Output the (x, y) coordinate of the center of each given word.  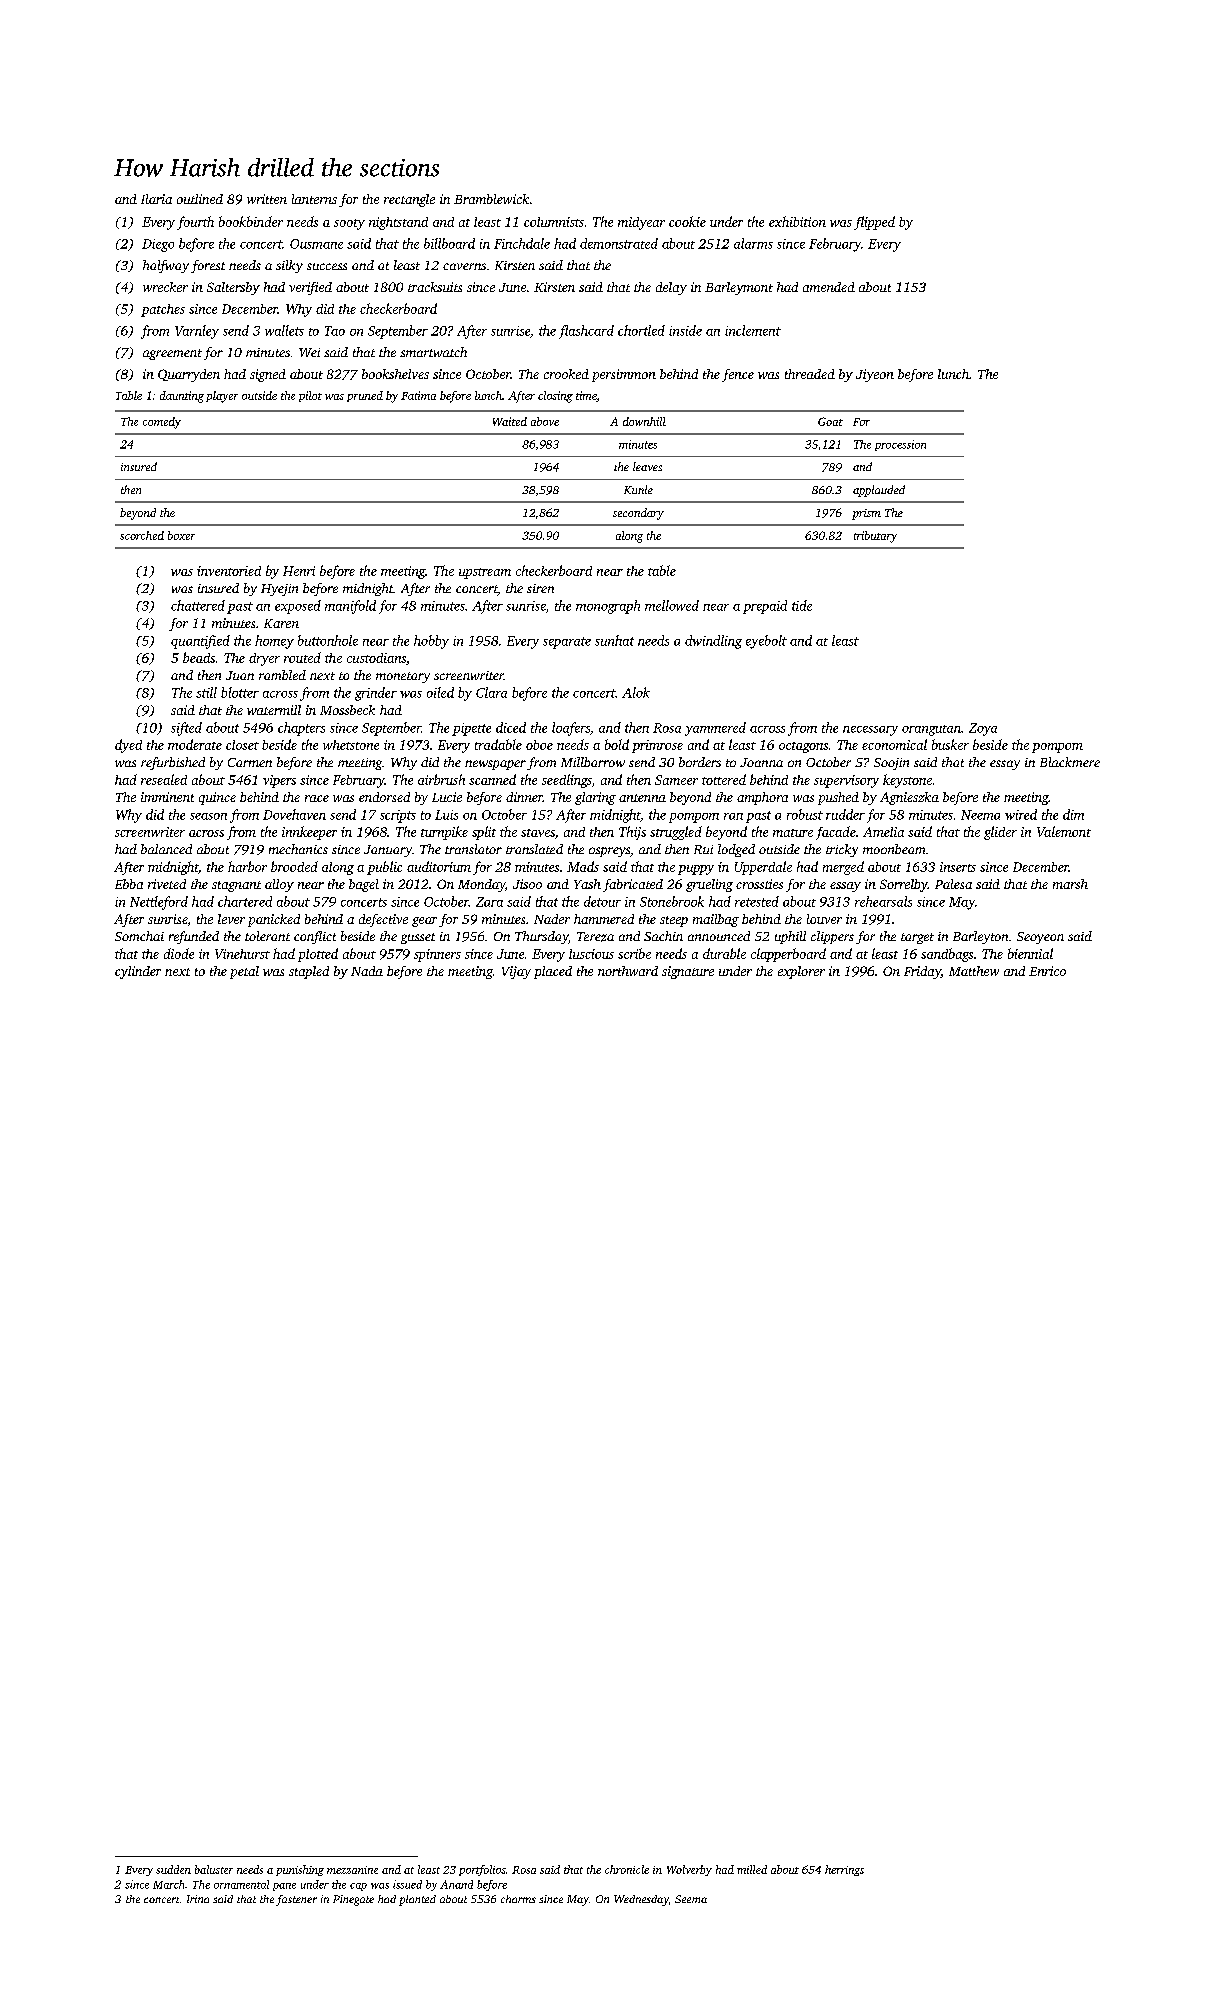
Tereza (595, 937)
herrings (844, 1870)
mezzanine (352, 1870)
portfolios (482, 1870)
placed (553, 972)
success (327, 266)
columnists (554, 222)
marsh (1070, 884)
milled (752, 1869)
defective (383, 920)
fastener (296, 1900)
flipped (874, 223)
